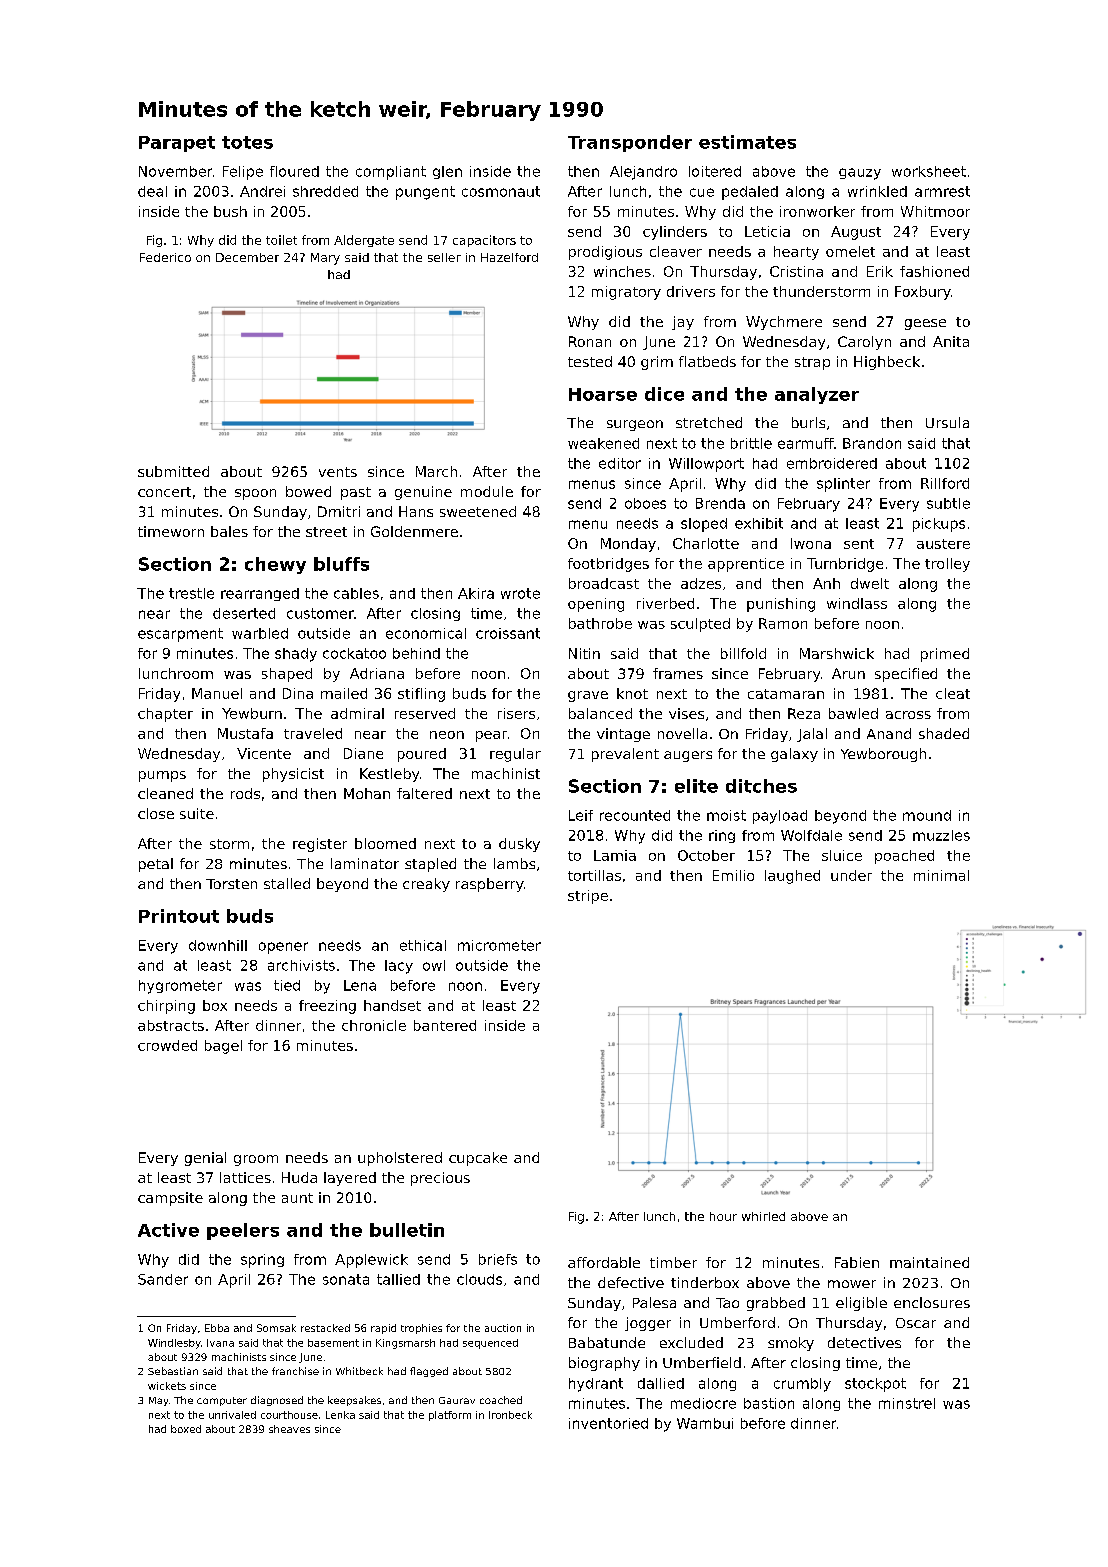 This screenshot has width=1108, height=1567. Describe the element at coordinates (487, 491) in the screenshot. I see `module` at that location.
